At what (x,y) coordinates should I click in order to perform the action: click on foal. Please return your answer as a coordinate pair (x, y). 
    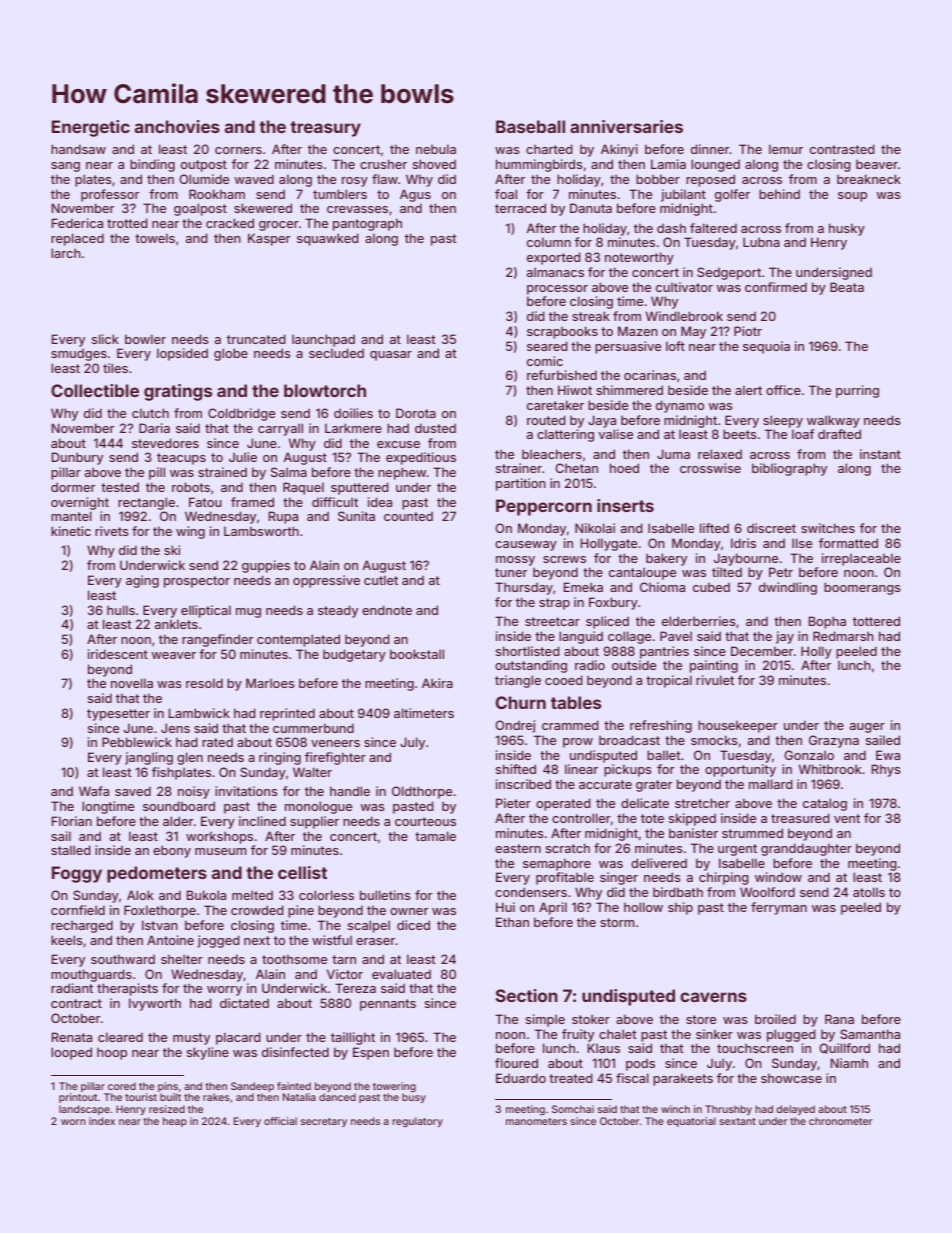
    Looking at the image, I should click on (506, 194).
